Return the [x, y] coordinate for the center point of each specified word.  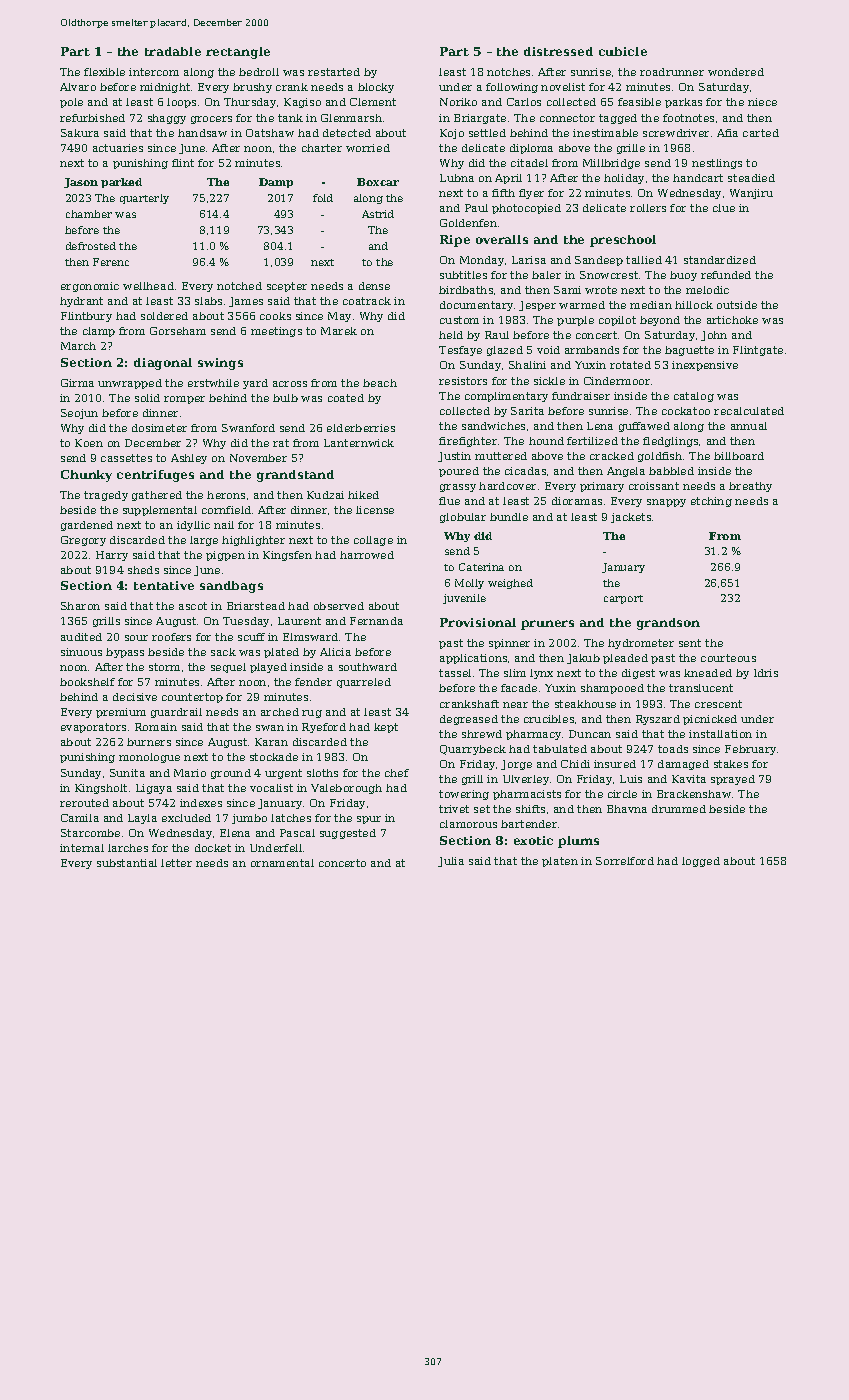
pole [71, 103]
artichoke [732, 320]
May [339, 317]
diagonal [163, 364]
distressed [558, 51]
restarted [334, 72]
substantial [127, 863]
